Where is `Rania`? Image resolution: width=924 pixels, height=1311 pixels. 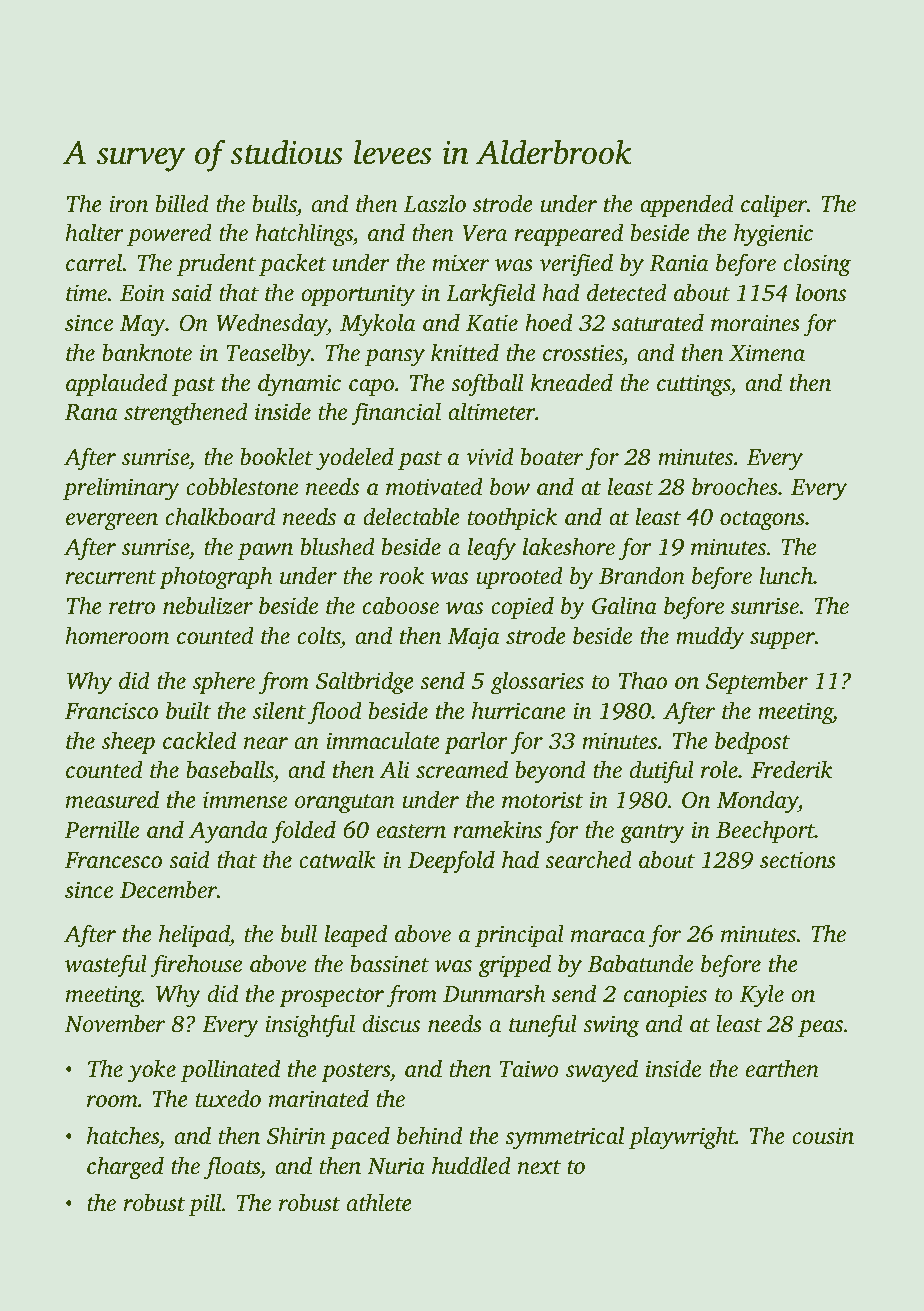
Rania is located at coordinates (678, 263).
